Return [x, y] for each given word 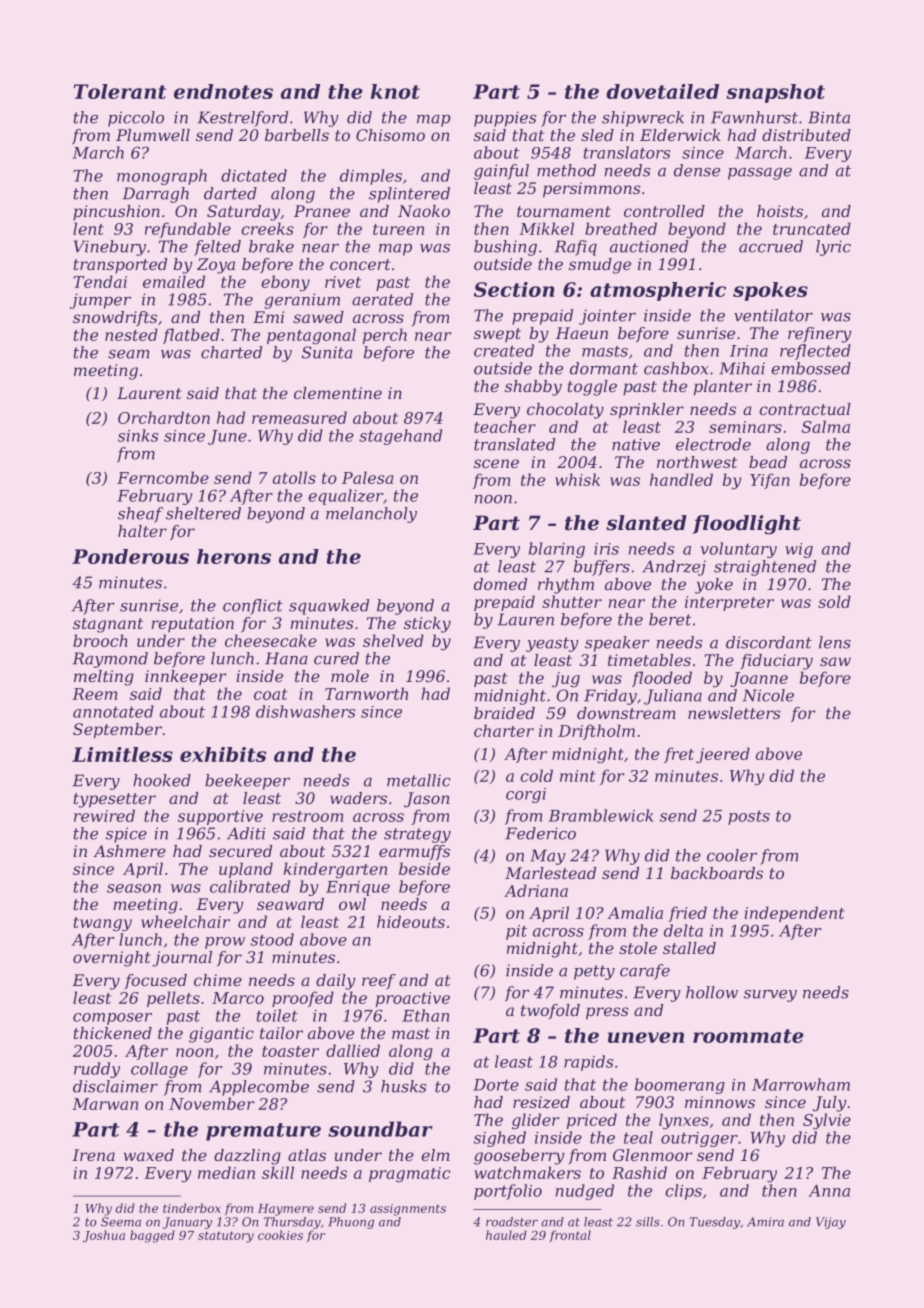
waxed [149, 1155]
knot [395, 91]
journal [182, 959]
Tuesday [715, 1223]
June [227, 437]
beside [424, 868]
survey [770, 996]
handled [681, 479]
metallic [418, 780]
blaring [557, 550]
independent [794, 914]
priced [592, 1121]
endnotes [223, 91]
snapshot [775, 93]
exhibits [223, 754]
